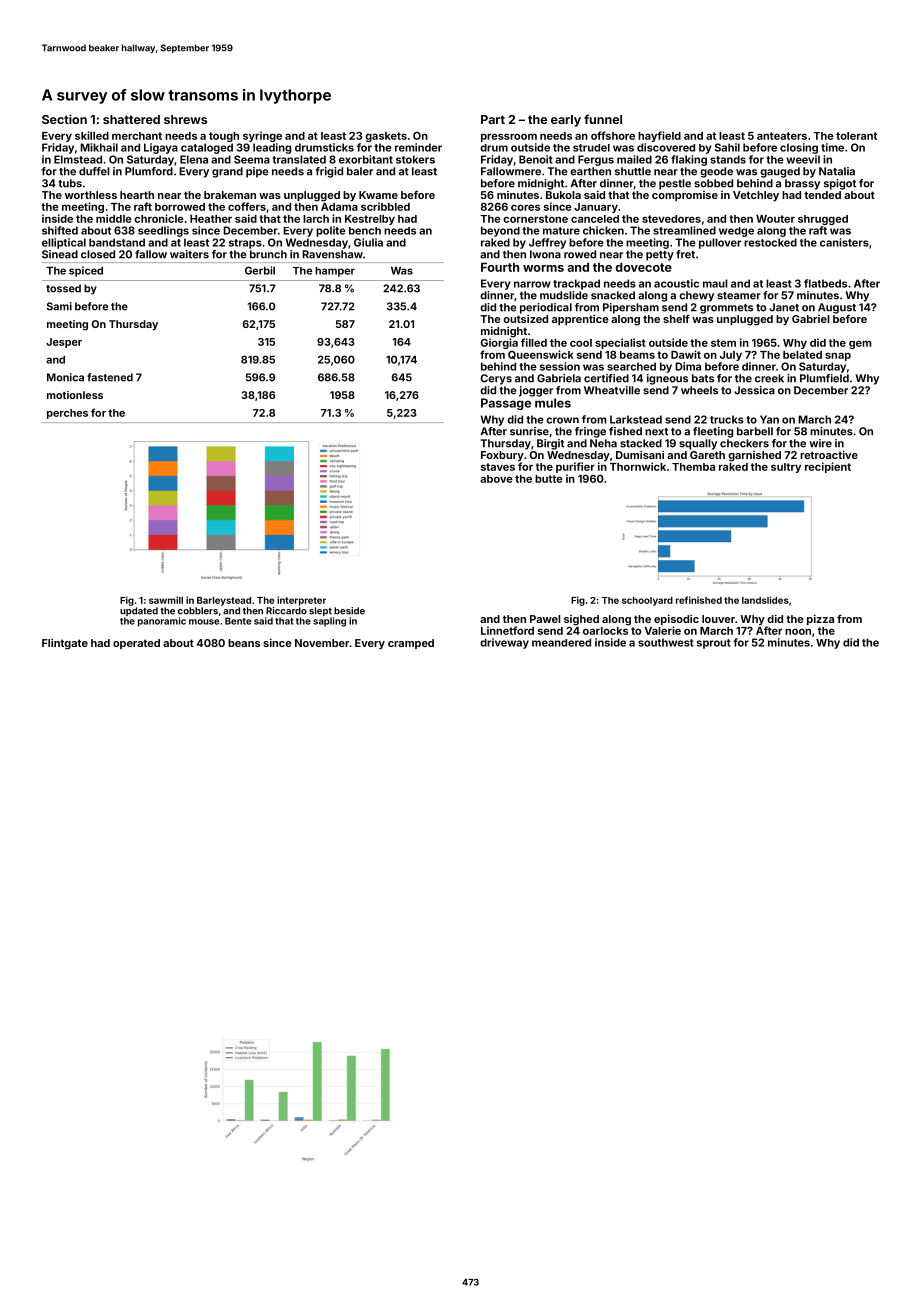 This image has height=1308, width=924. What do you see at coordinates (67, 414) in the image?
I see `perches` at bounding box center [67, 414].
